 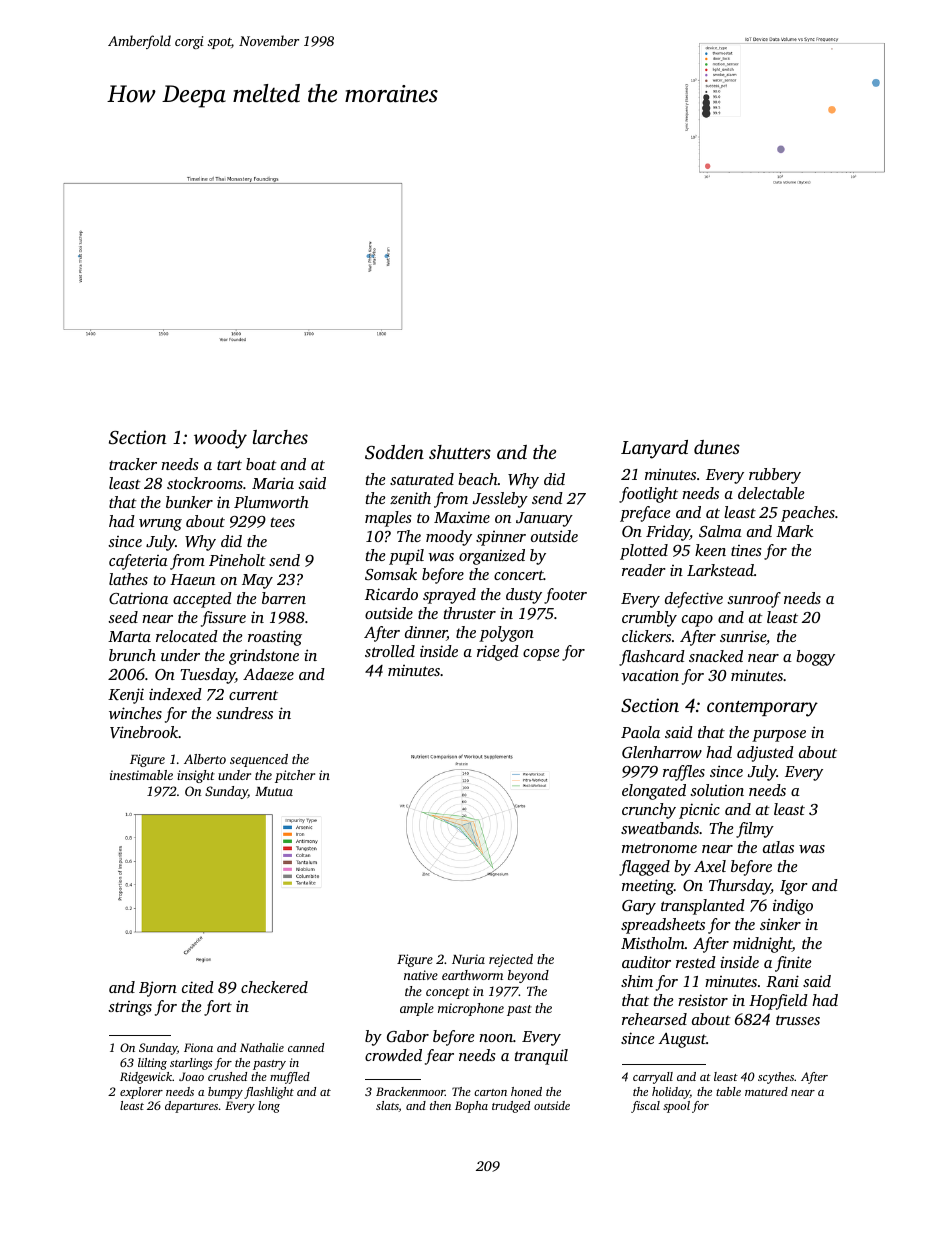 I want to click on spreadsheets, so click(x=663, y=926).
